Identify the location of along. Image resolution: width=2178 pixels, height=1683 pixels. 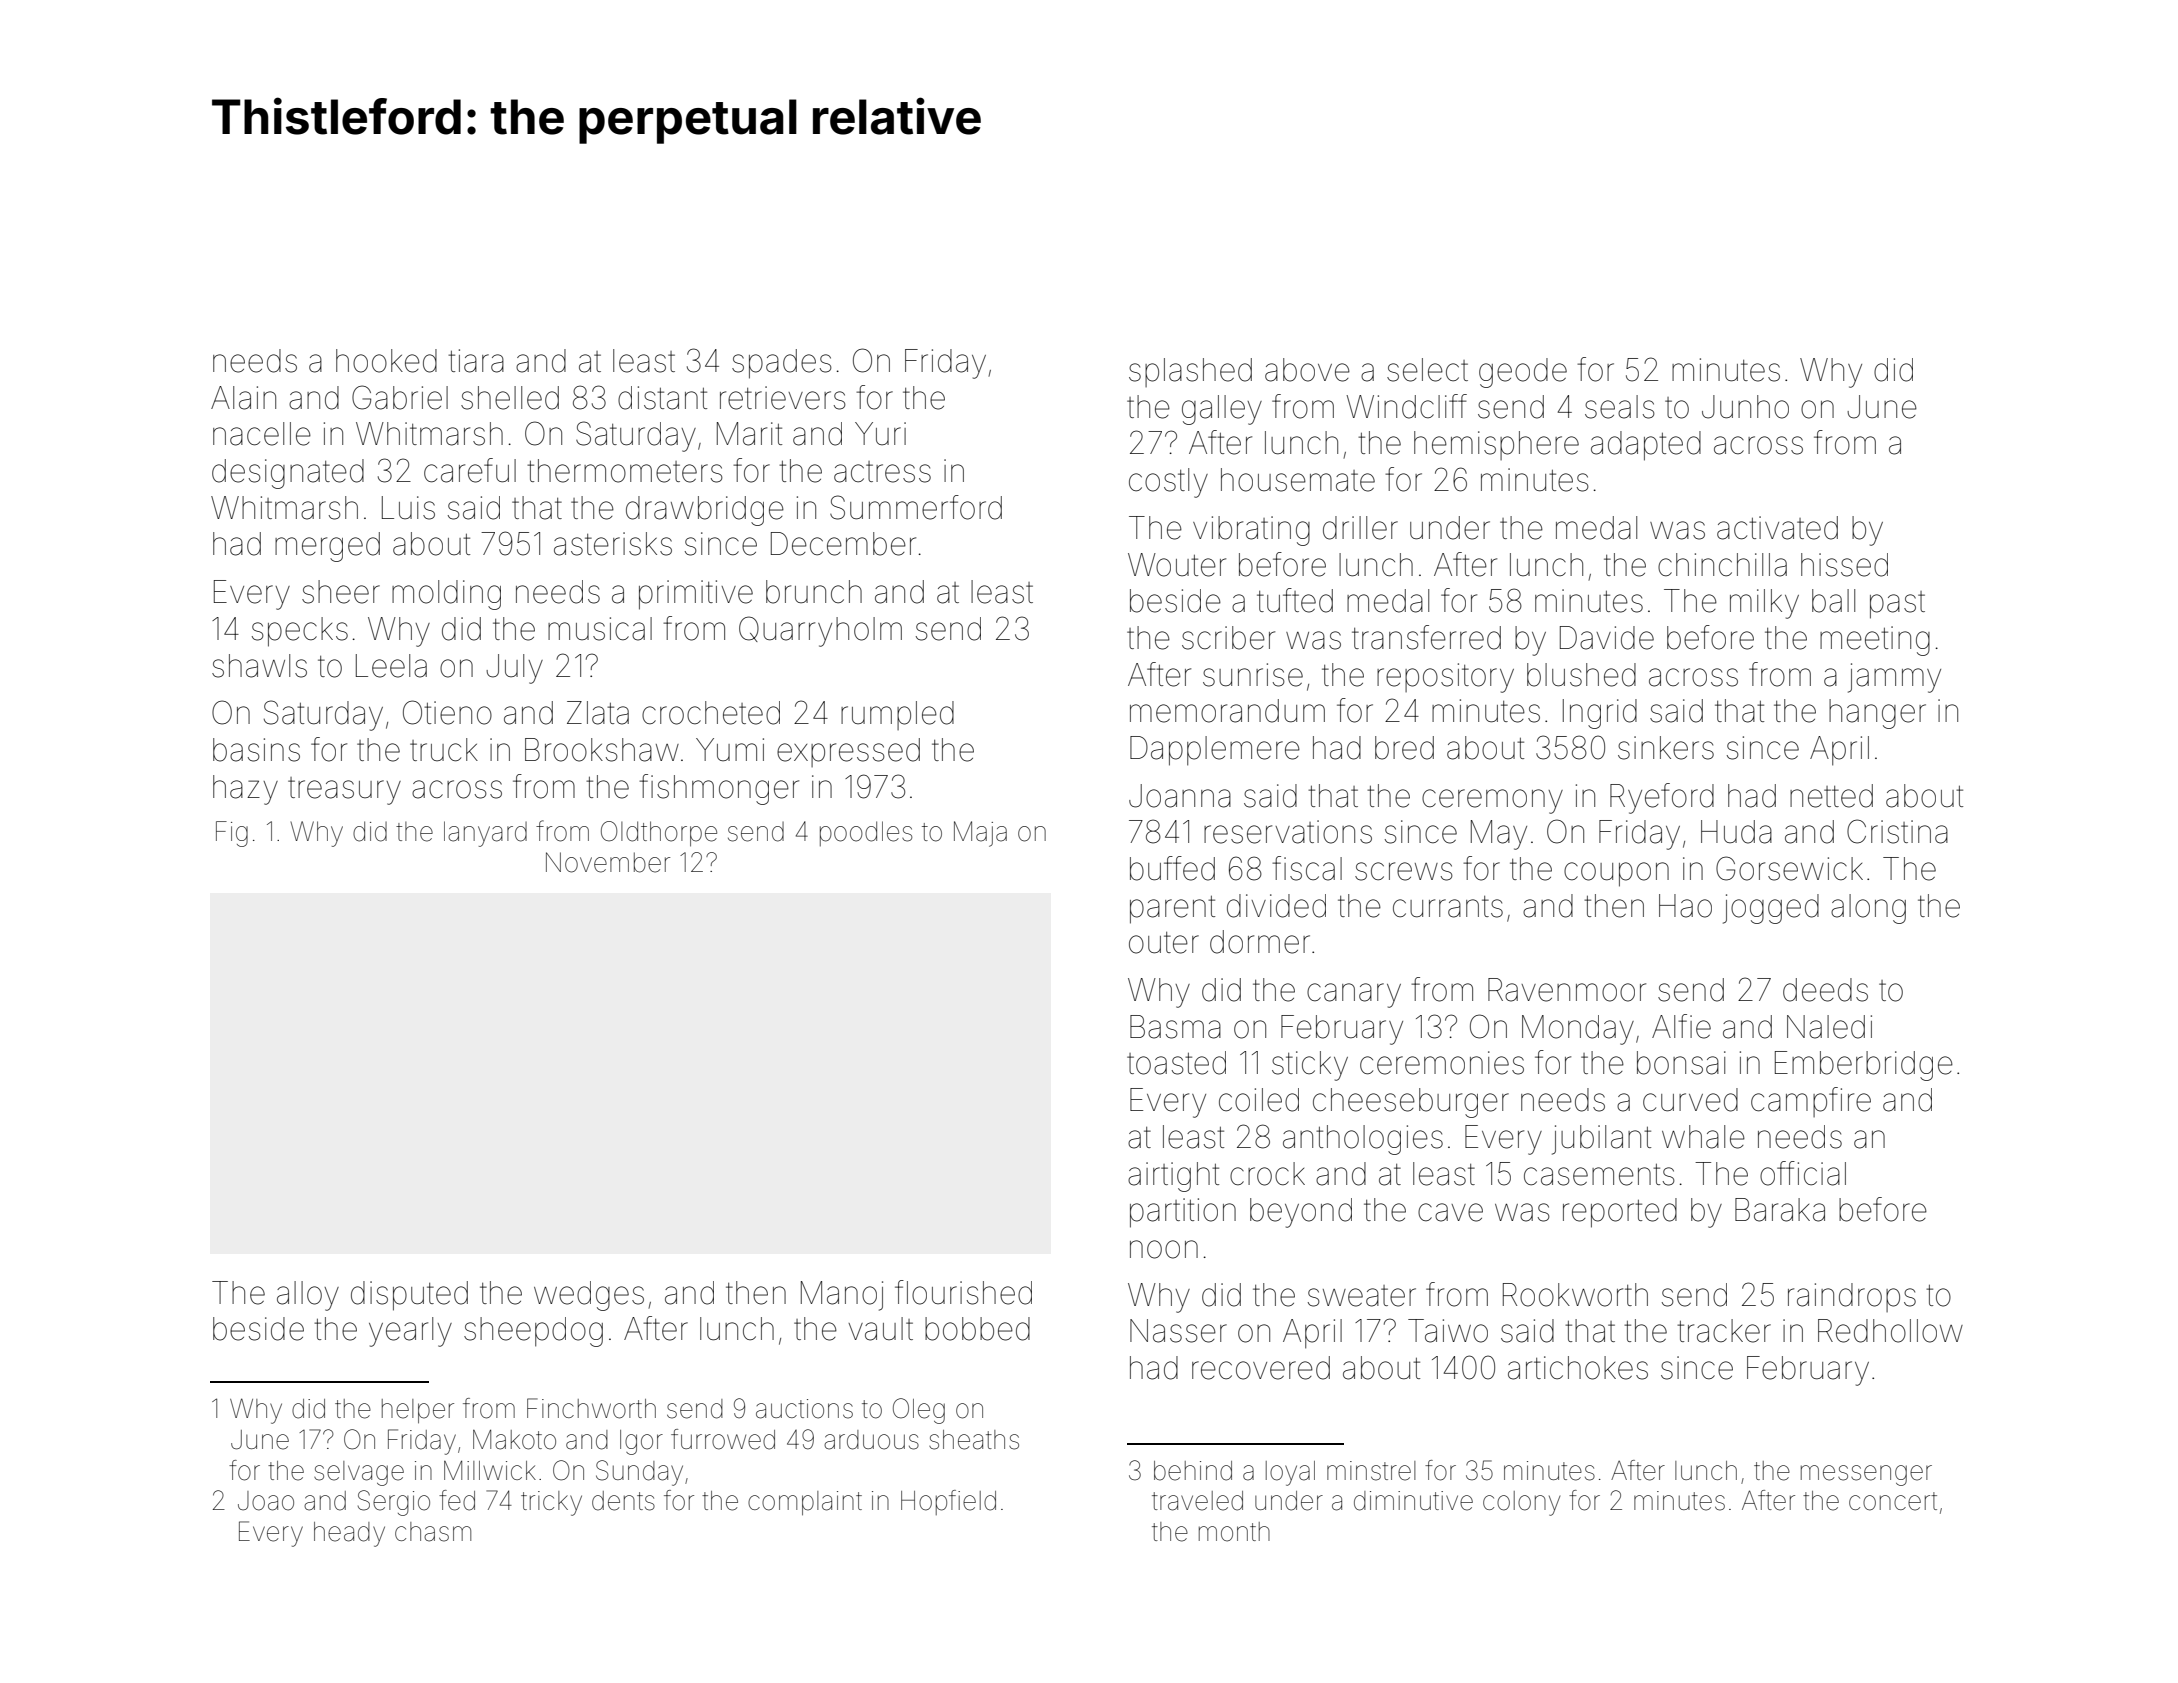
(1868, 909).
